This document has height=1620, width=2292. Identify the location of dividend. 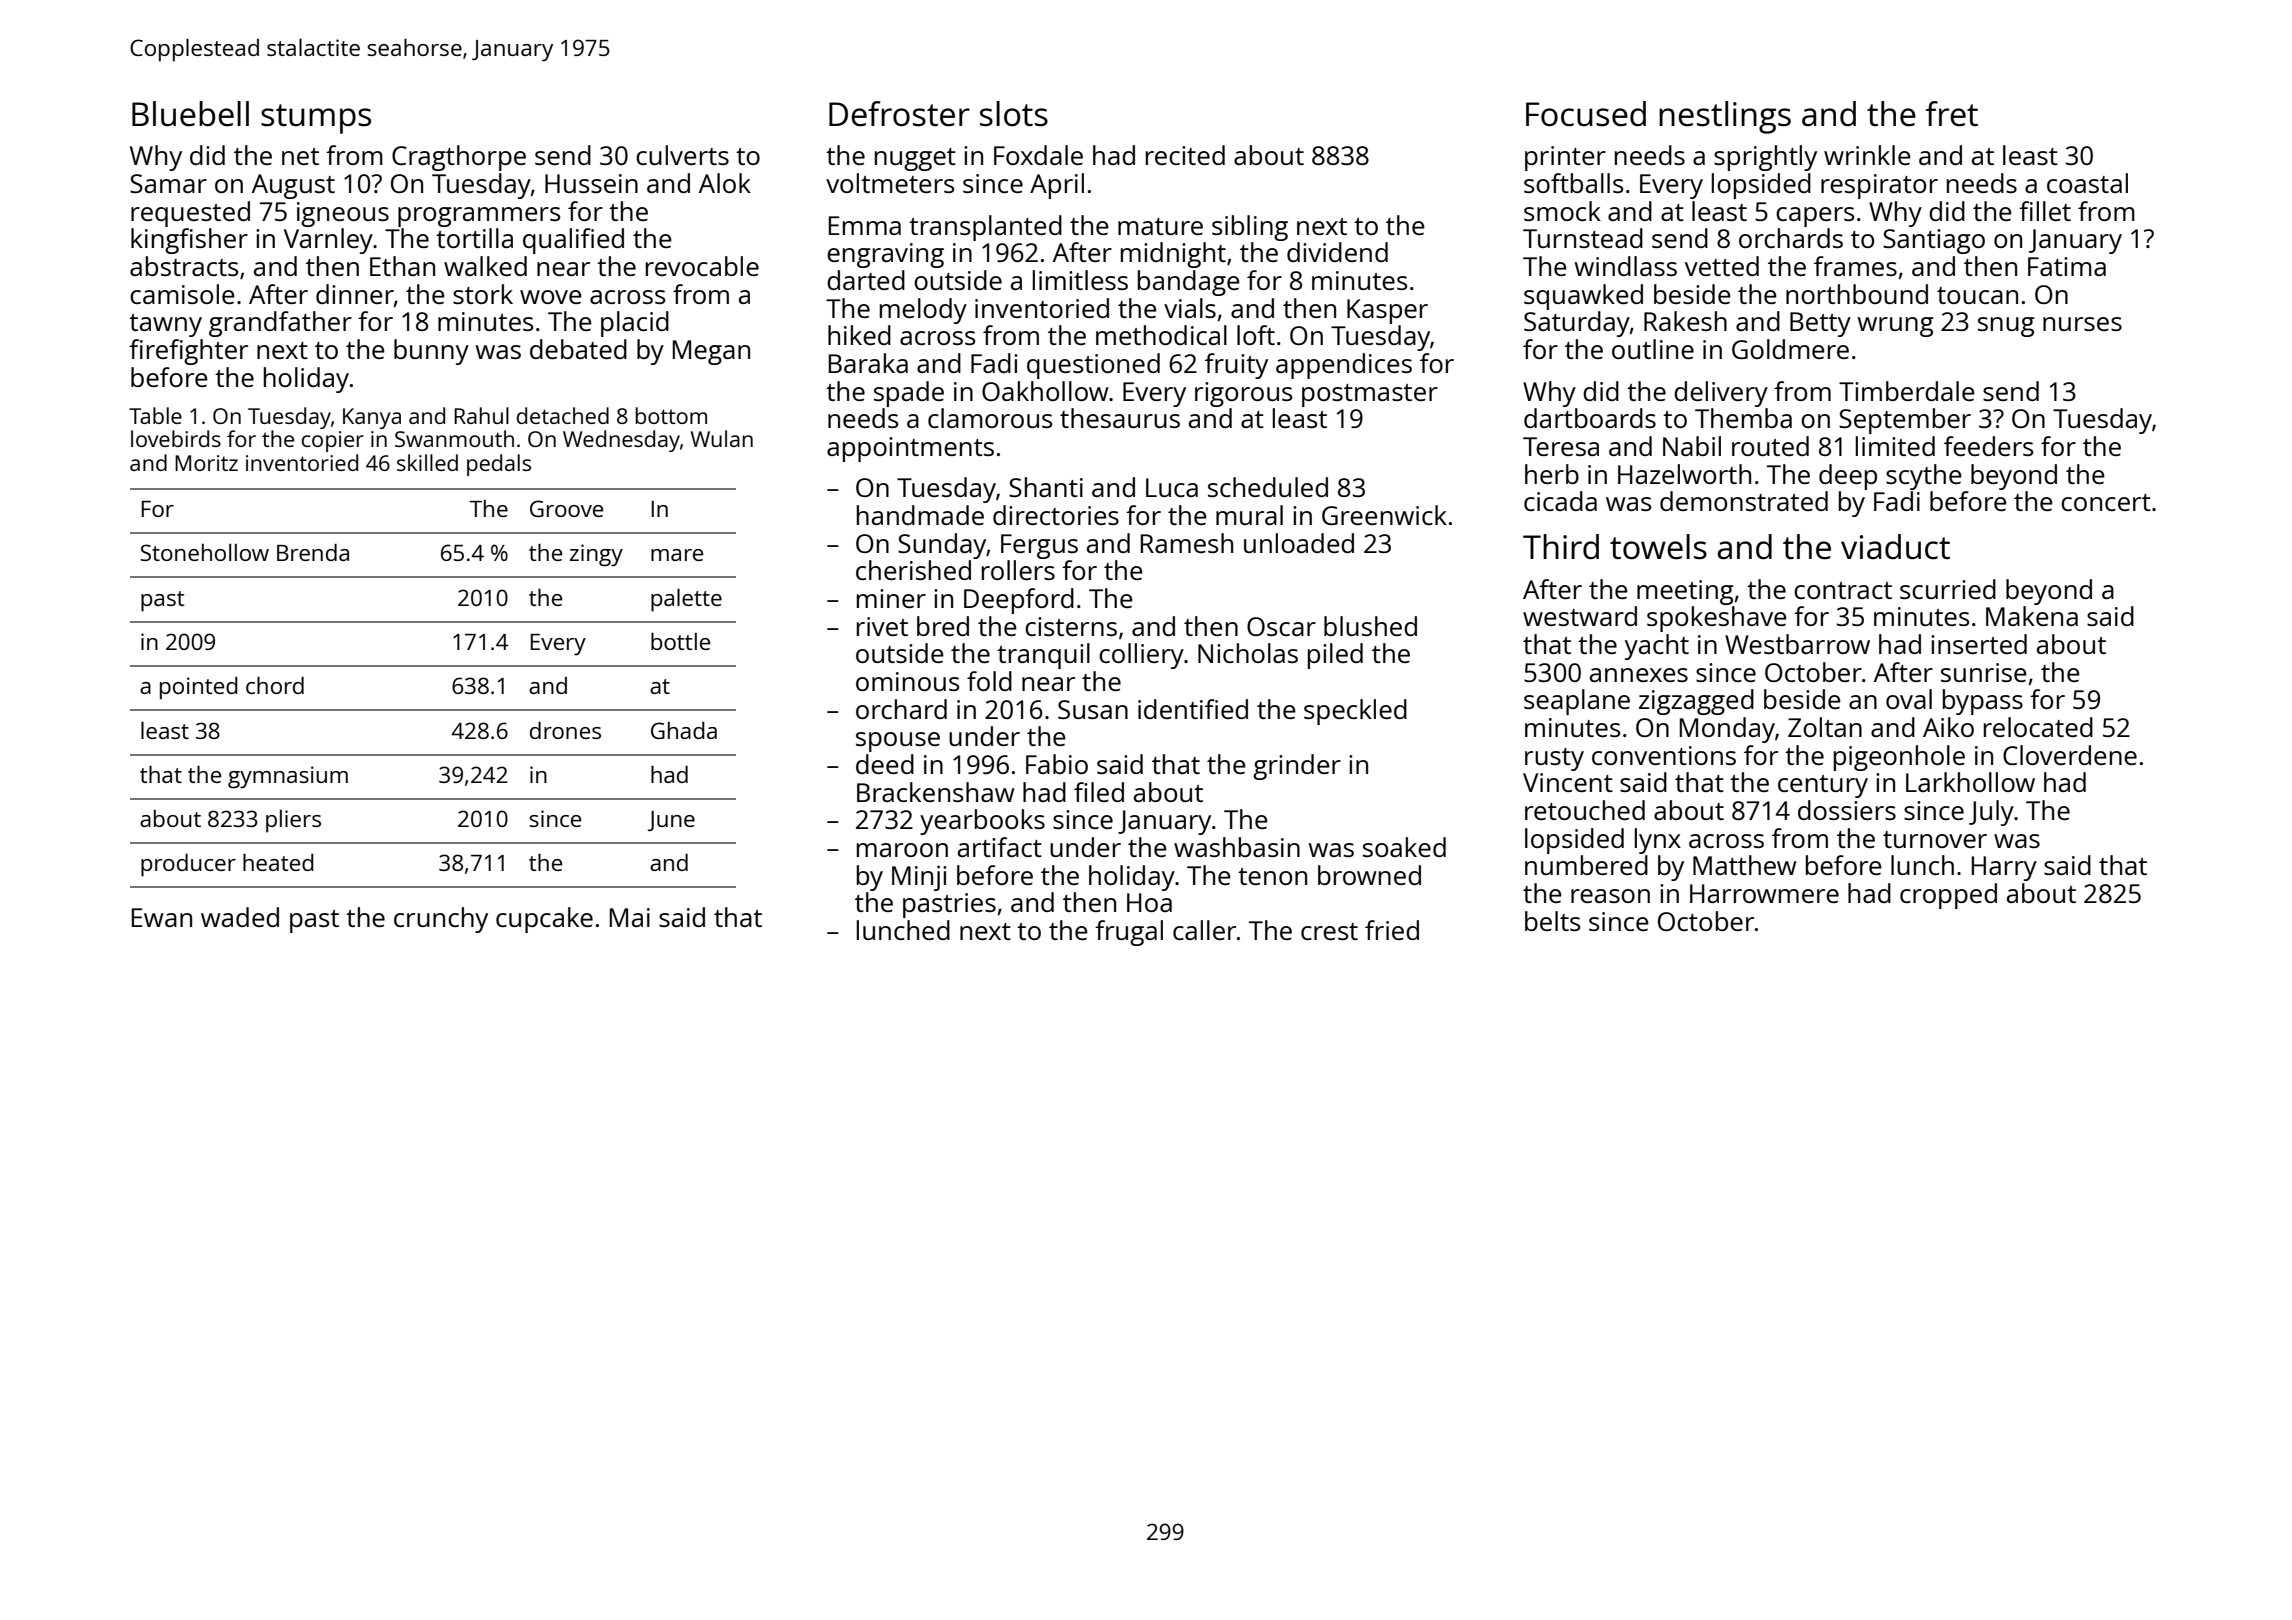
(1337, 252).
